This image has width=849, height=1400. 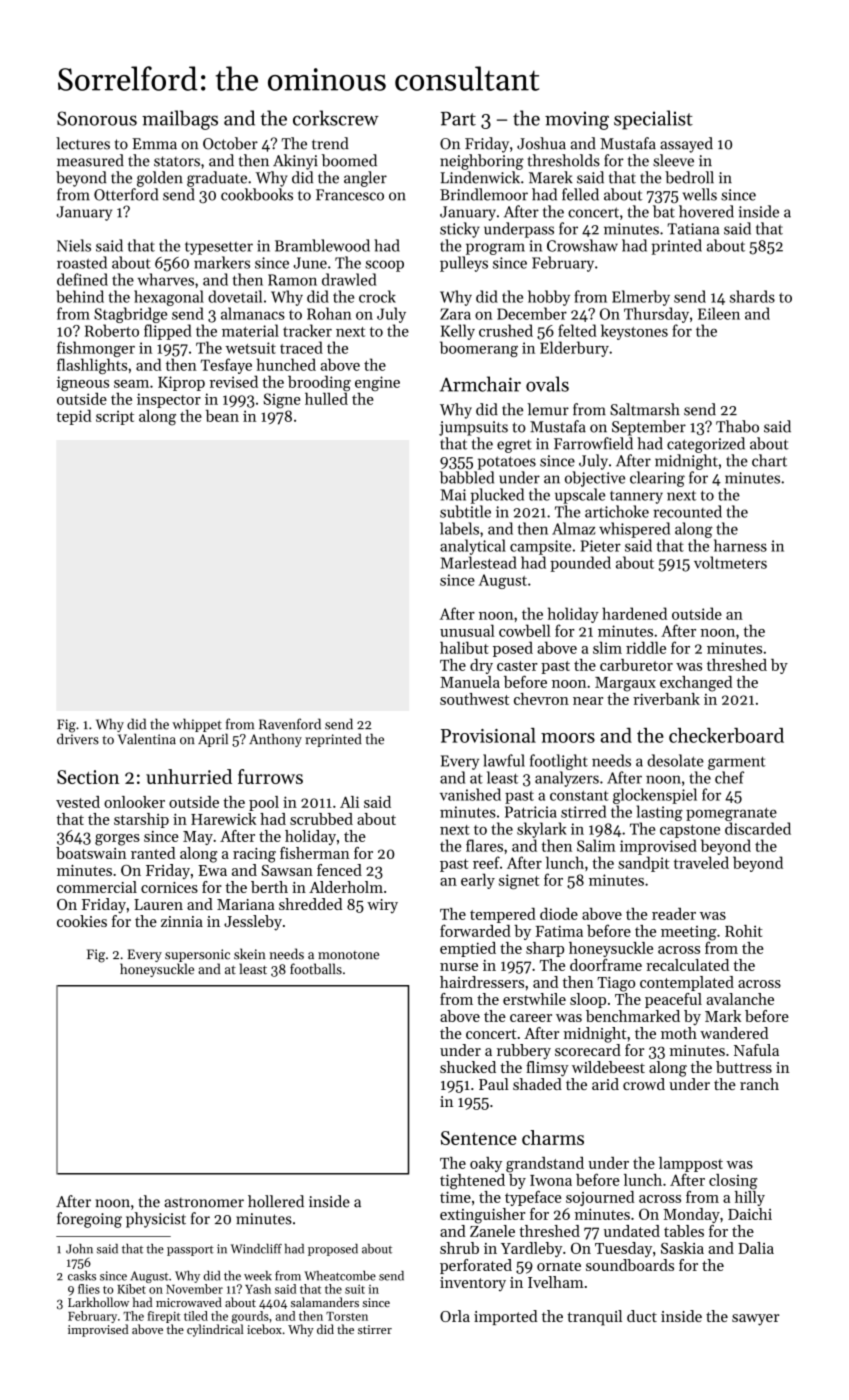 I want to click on wandered, so click(x=734, y=1033).
